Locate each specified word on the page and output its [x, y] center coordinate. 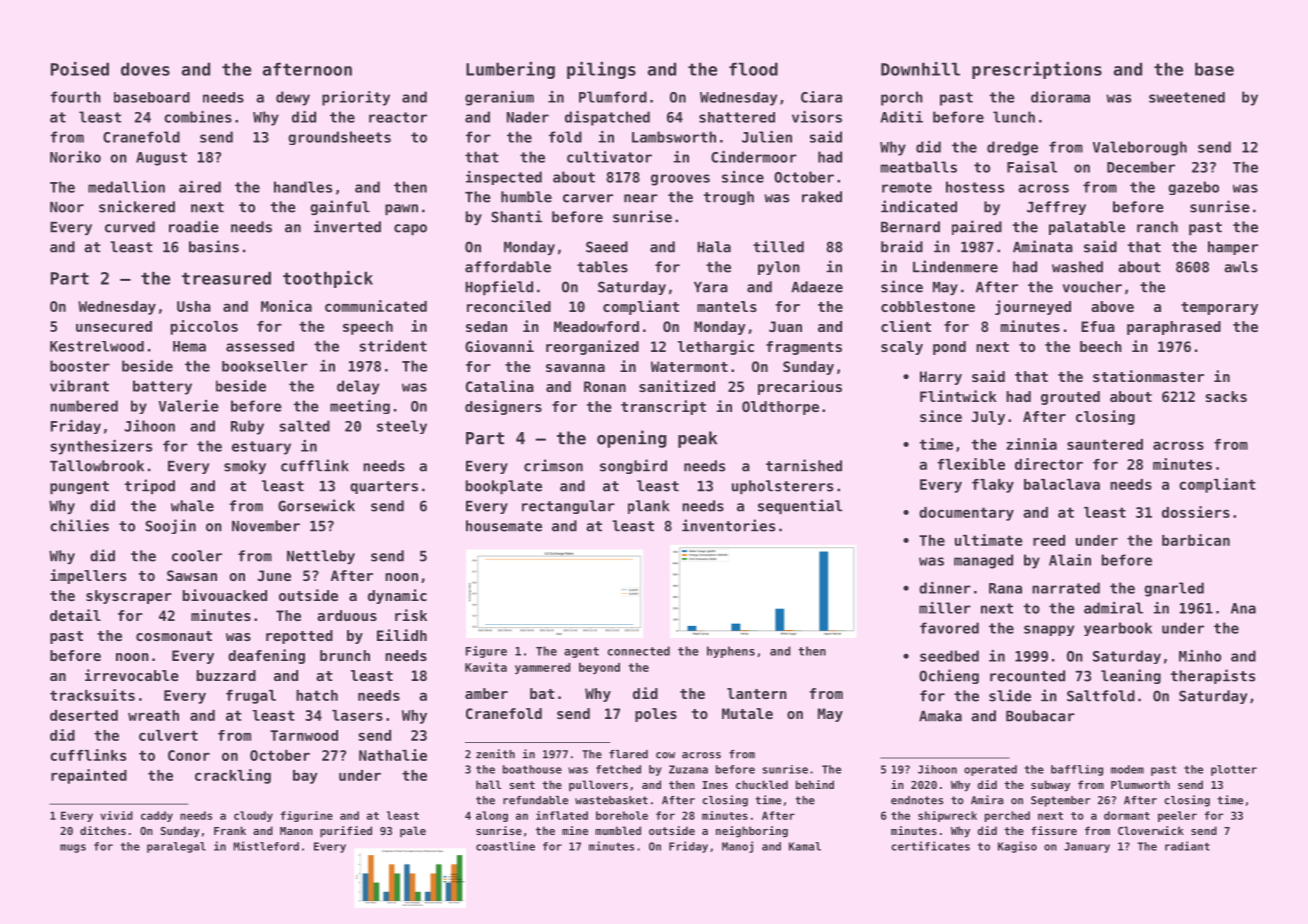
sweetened [1187, 97]
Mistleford [266, 846]
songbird [633, 466]
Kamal [805, 846]
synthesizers [101, 447]
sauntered [1105, 444]
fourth [75, 97]
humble [526, 197]
